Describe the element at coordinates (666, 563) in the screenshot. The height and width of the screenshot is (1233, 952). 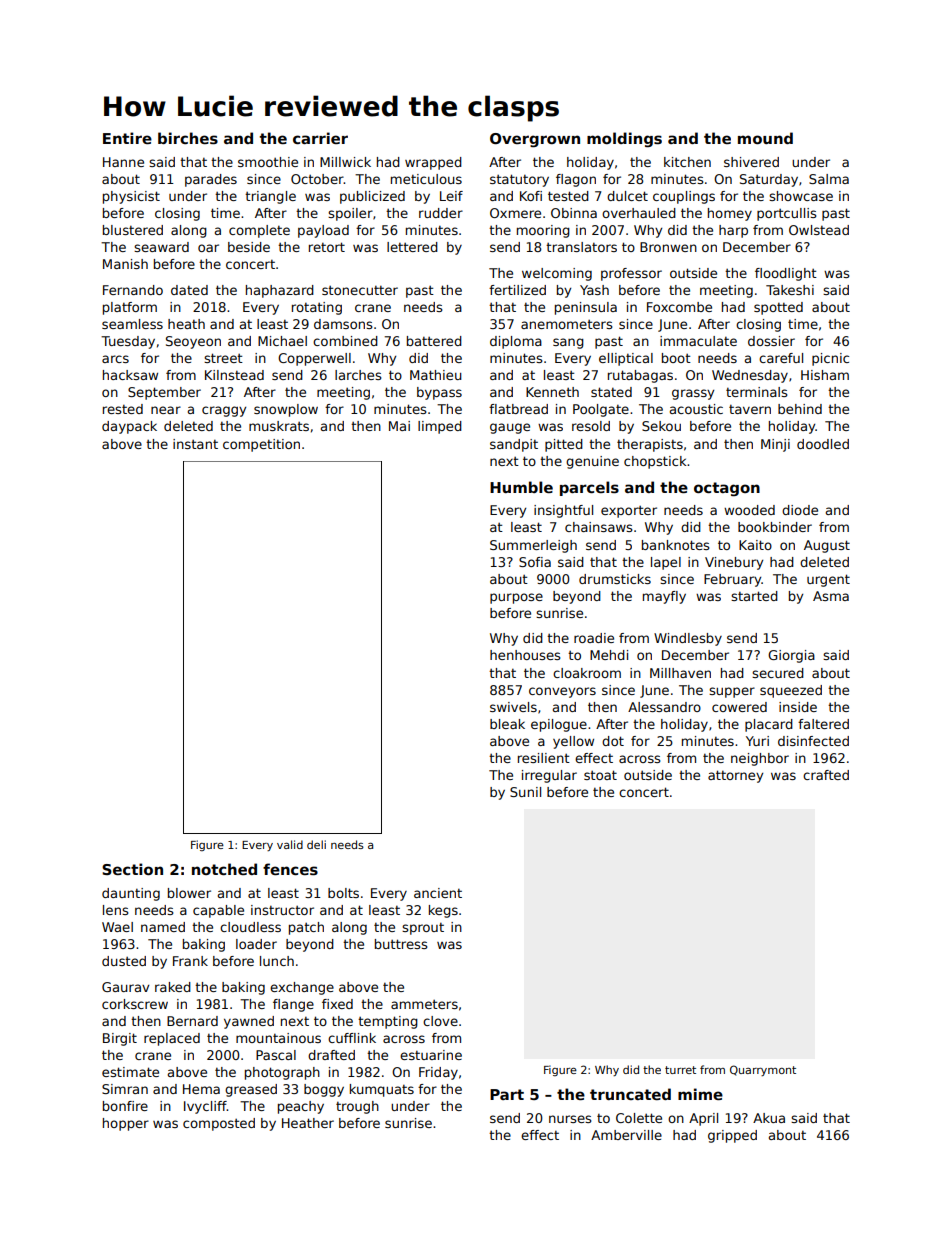
I see `lapel` at that location.
